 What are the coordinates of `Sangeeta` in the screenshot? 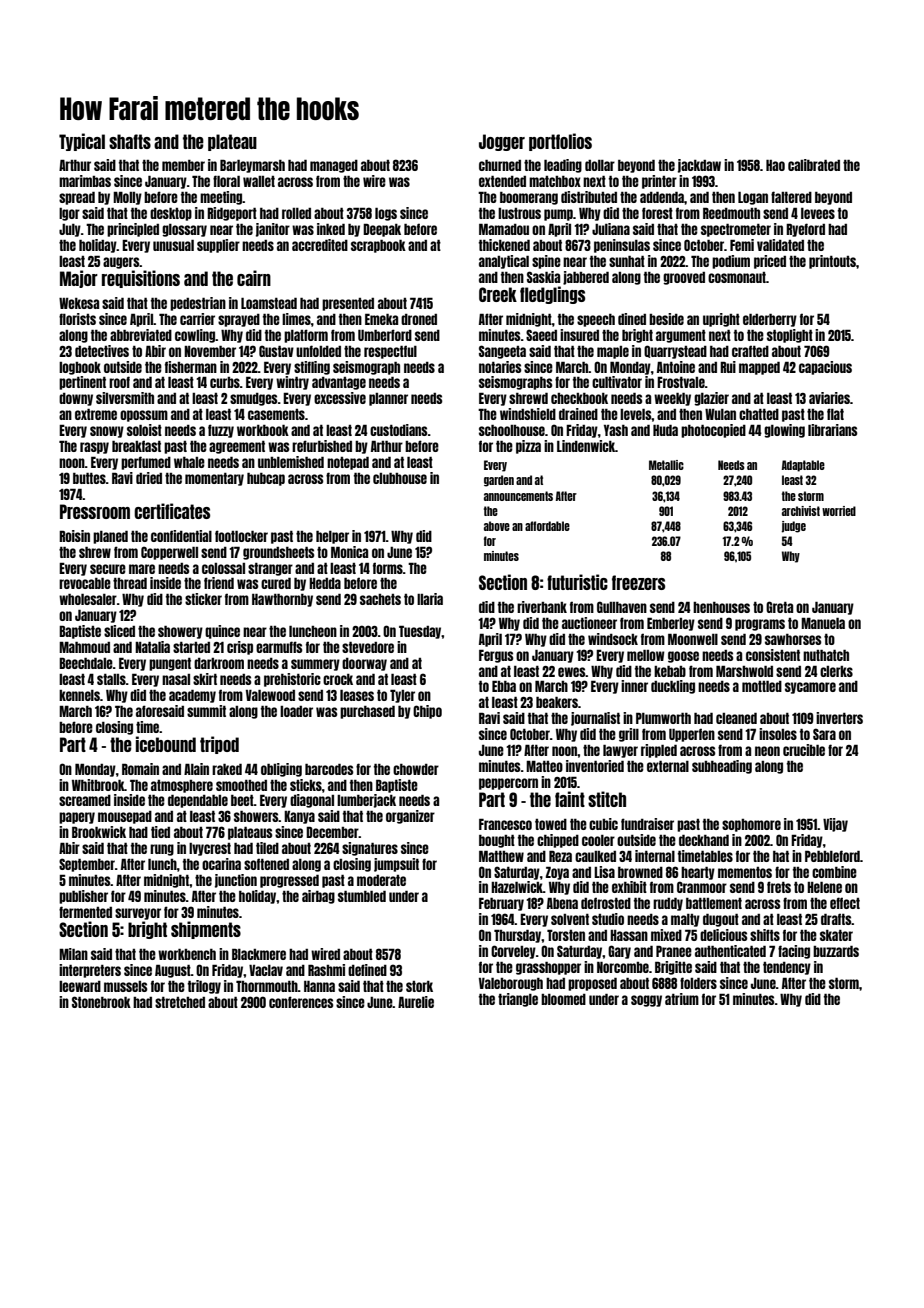 It's located at (502, 352).
